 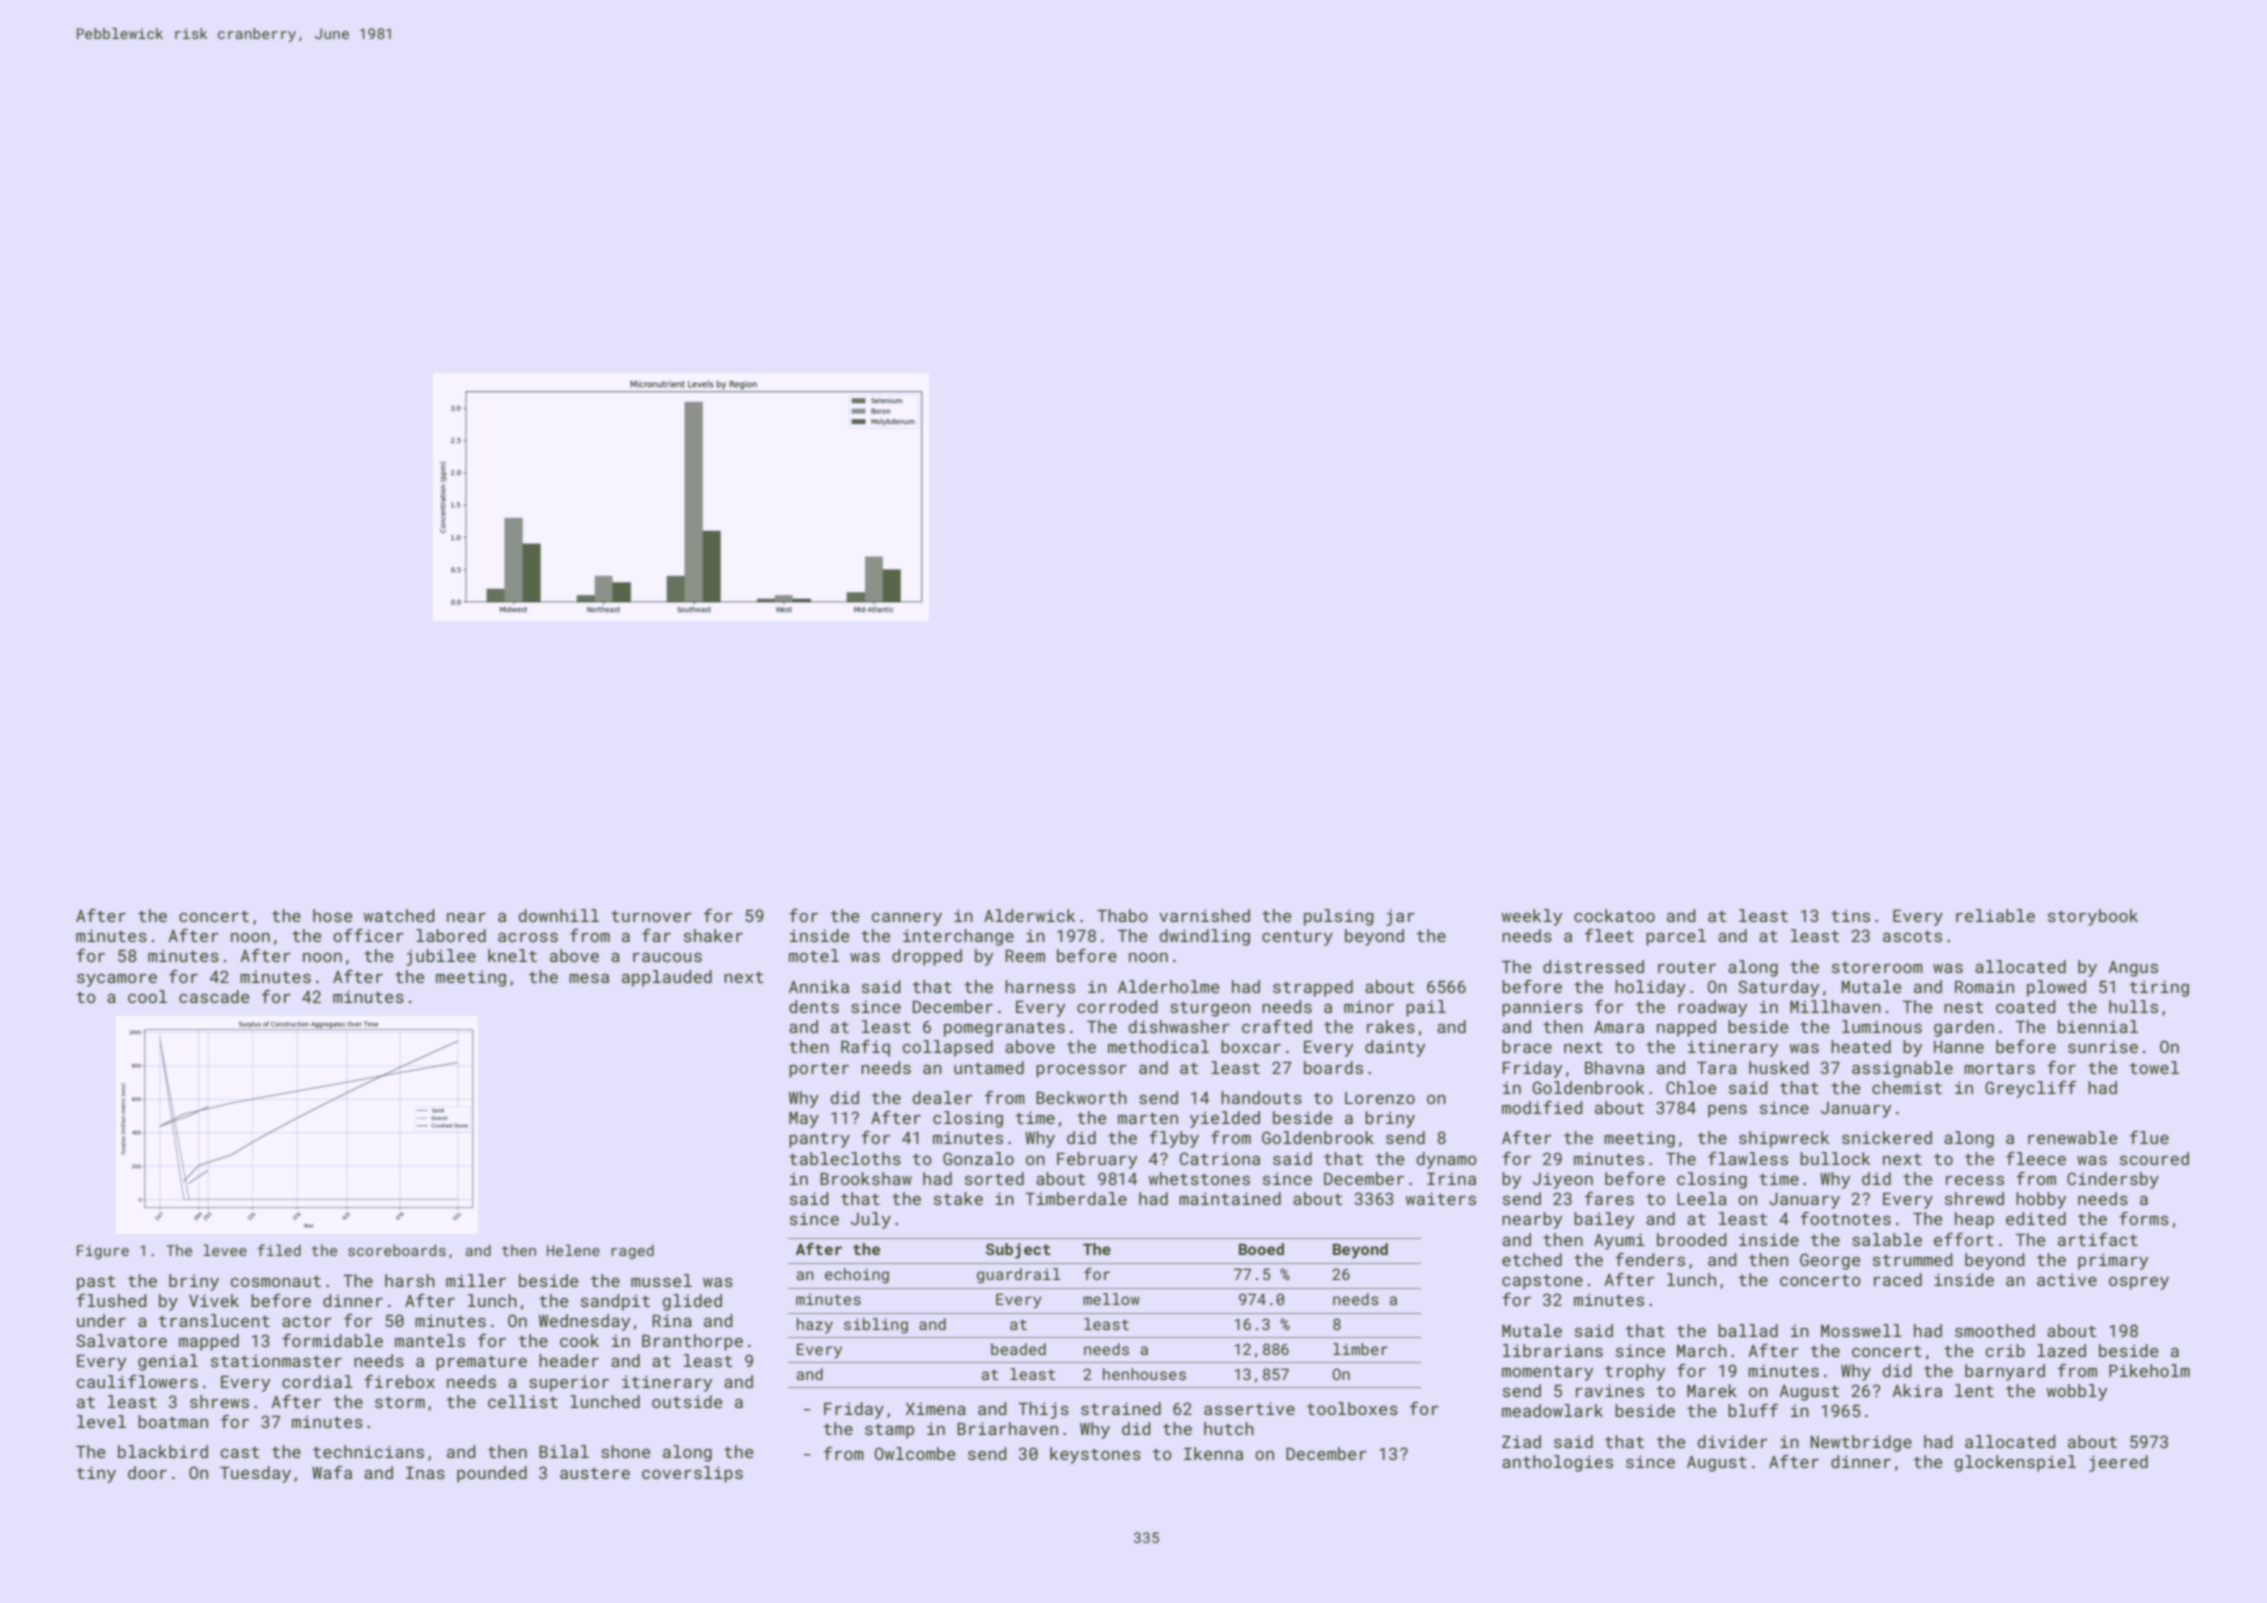 What do you see at coordinates (1018, 1251) in the screenshot?
I see `Subject` at bounding box center [1018, 1251].
